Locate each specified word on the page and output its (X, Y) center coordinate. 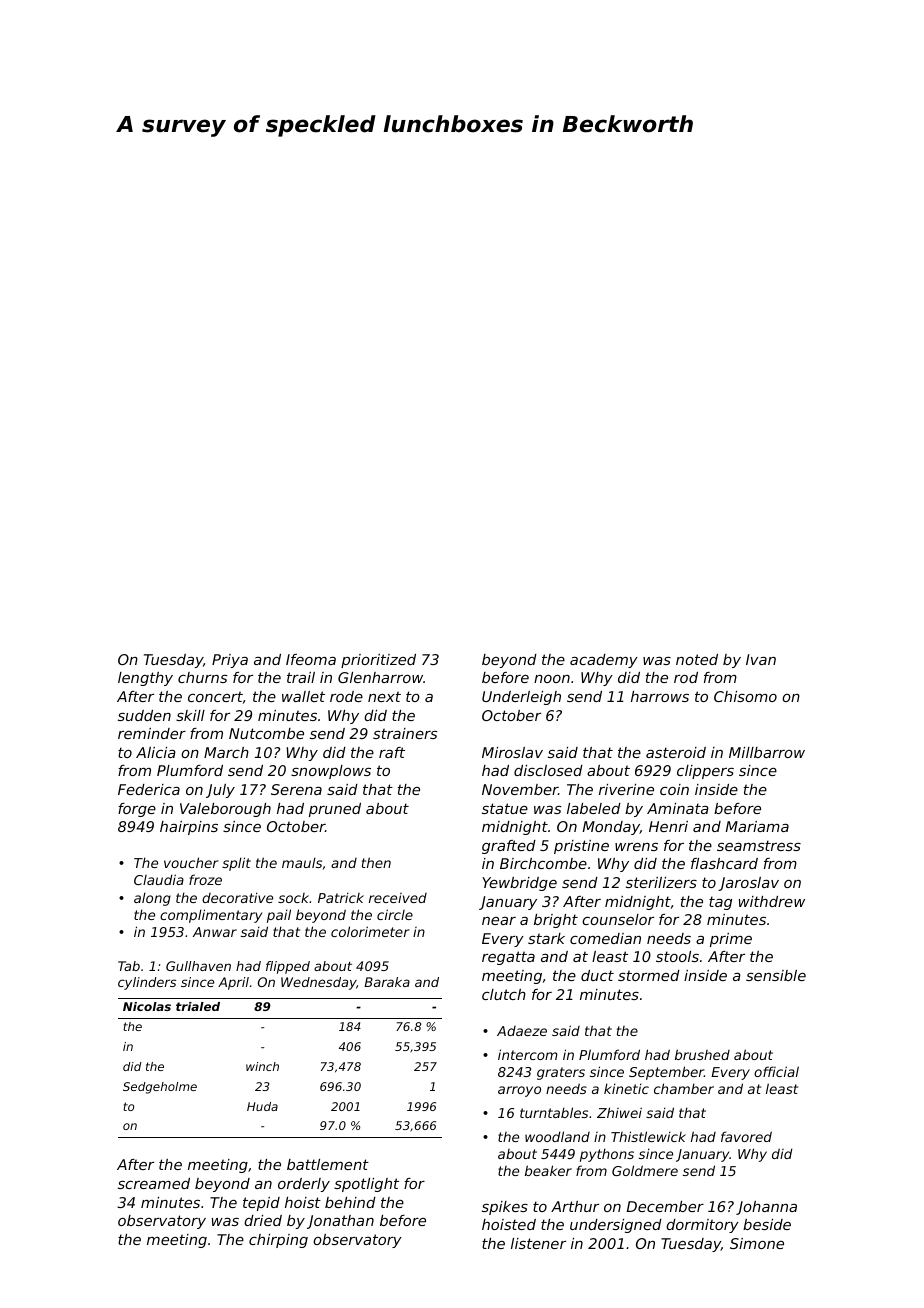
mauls (302, 862)
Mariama (757, 826)
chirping (278, 1241)
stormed (649, 975)
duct (597, 975)
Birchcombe (543, 863)
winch (262, 1066)
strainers (405, 733)
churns (203, 677)
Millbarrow (767, 752)
